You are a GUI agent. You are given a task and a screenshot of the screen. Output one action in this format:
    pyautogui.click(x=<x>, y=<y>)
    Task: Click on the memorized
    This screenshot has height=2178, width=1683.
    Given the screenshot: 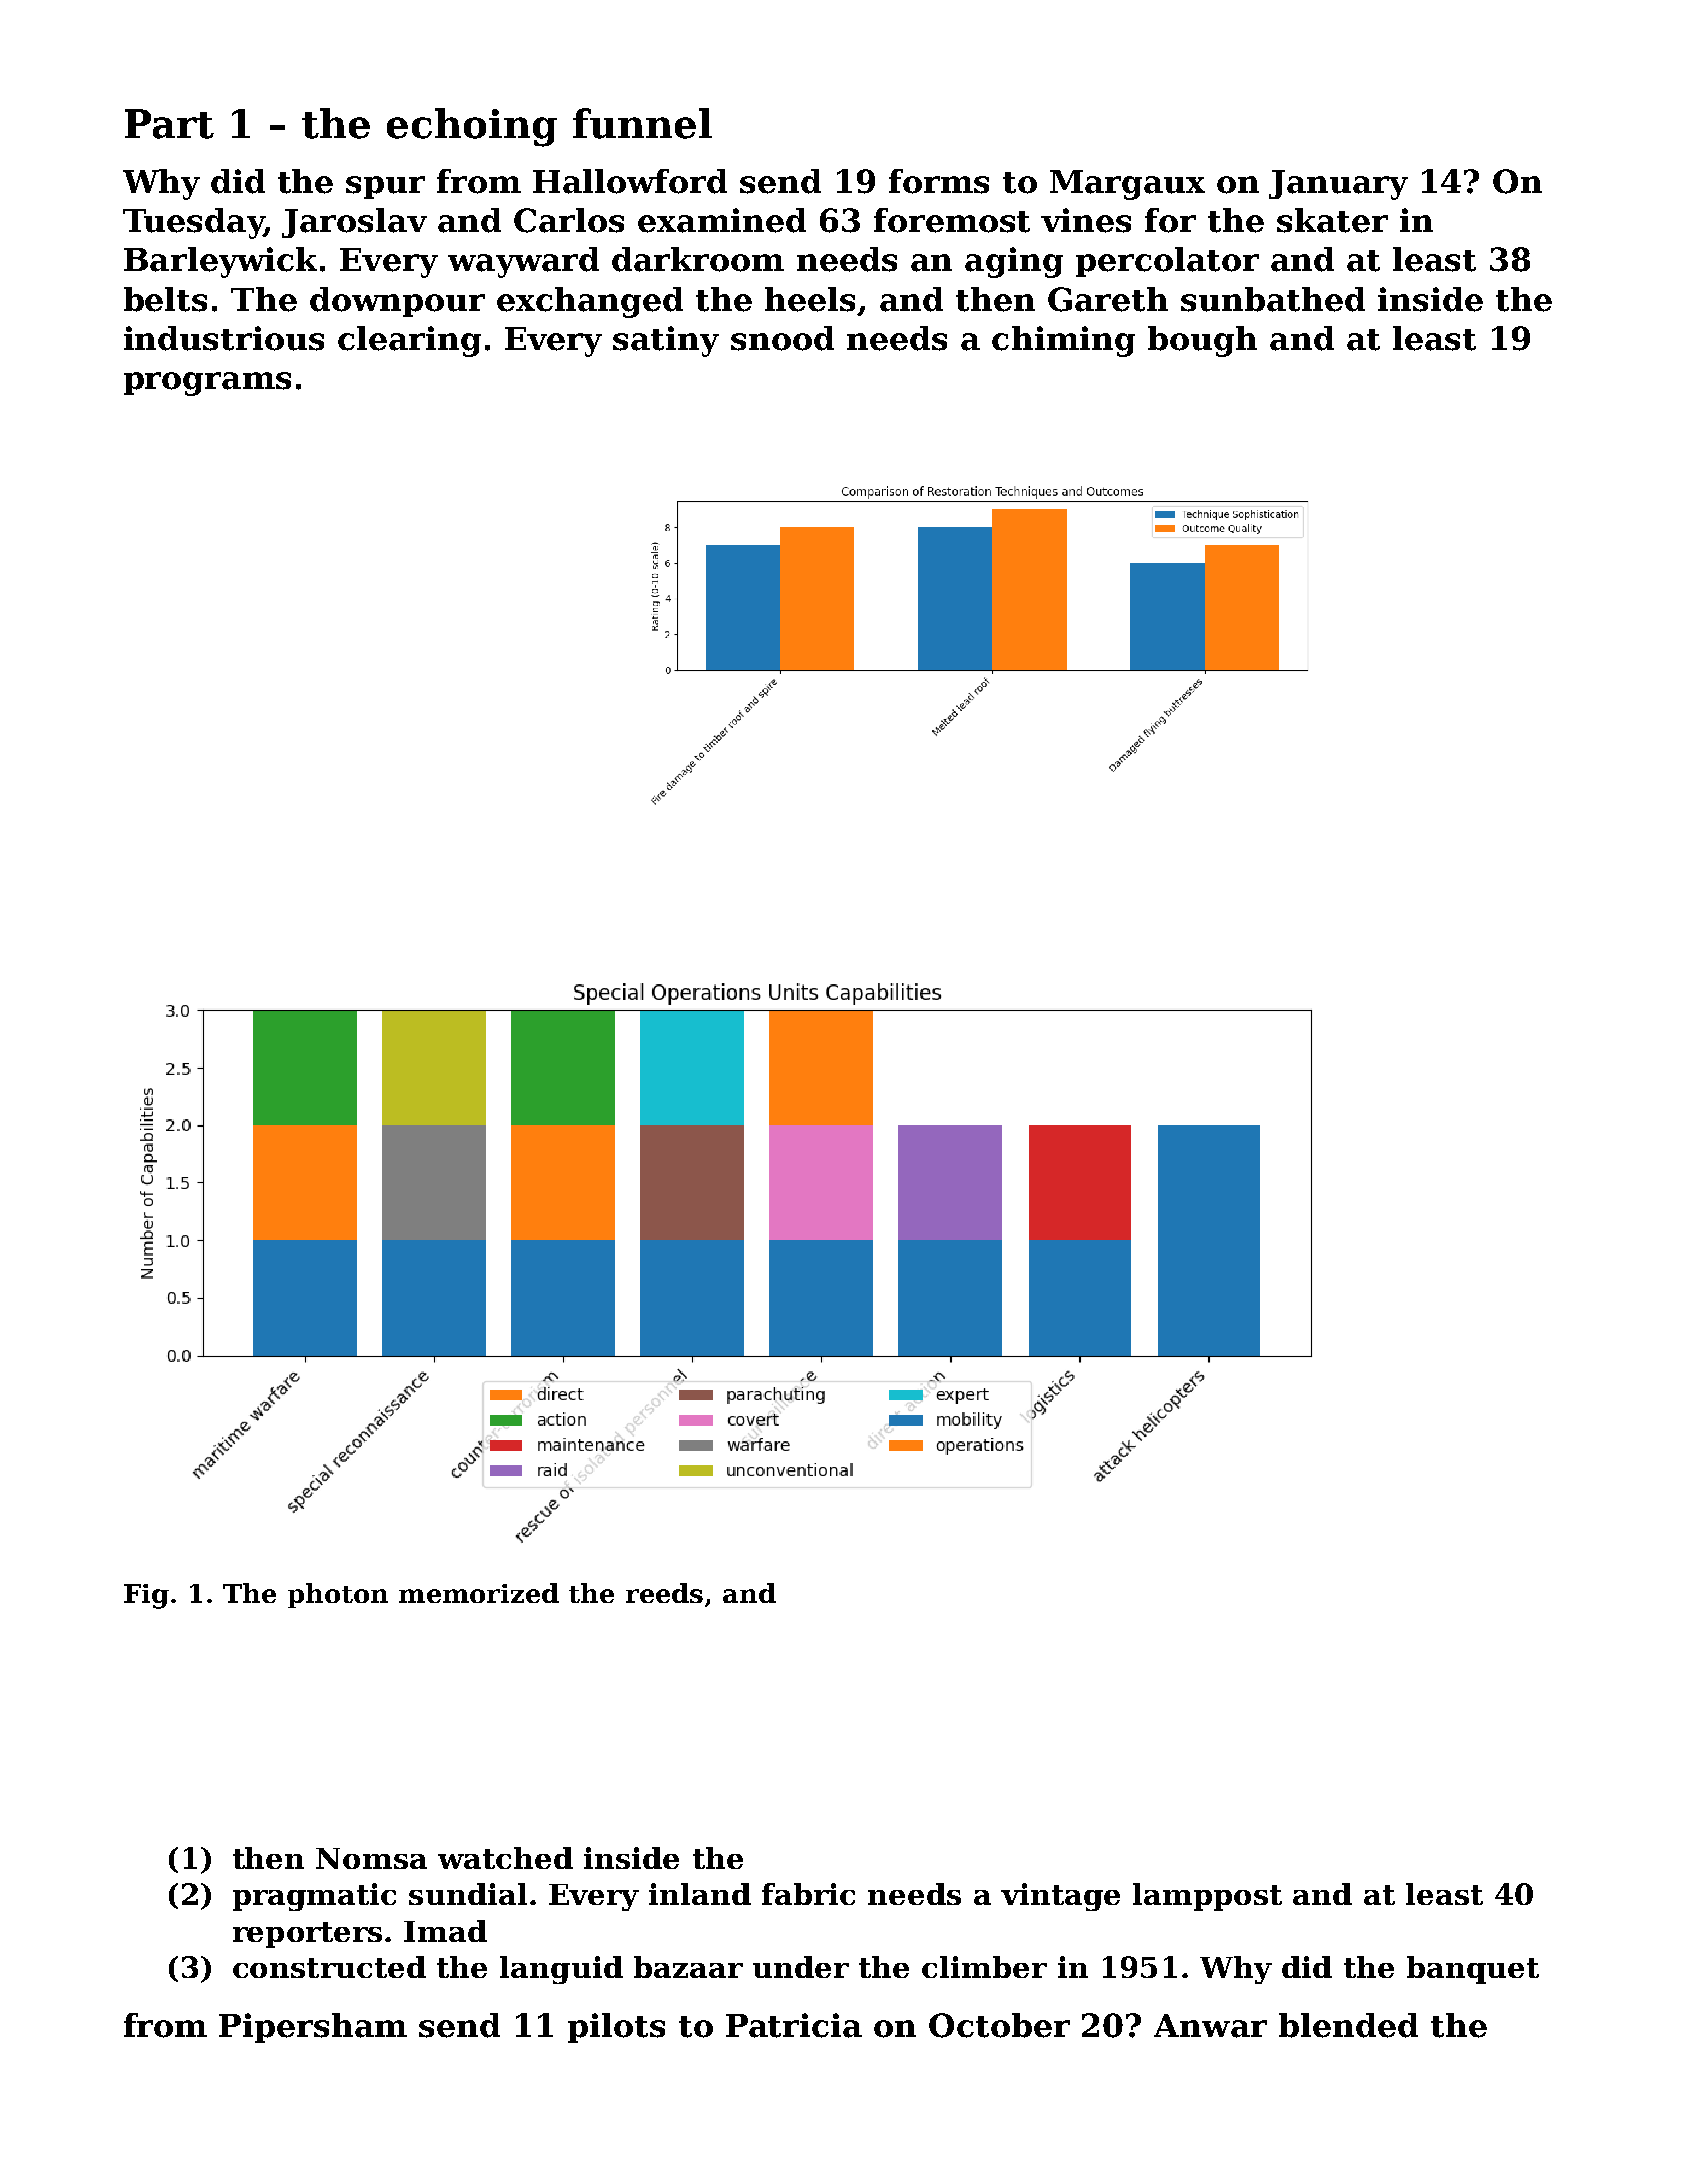 What is the action you would take?
    pyautogui.click(x=479, y=1593)
